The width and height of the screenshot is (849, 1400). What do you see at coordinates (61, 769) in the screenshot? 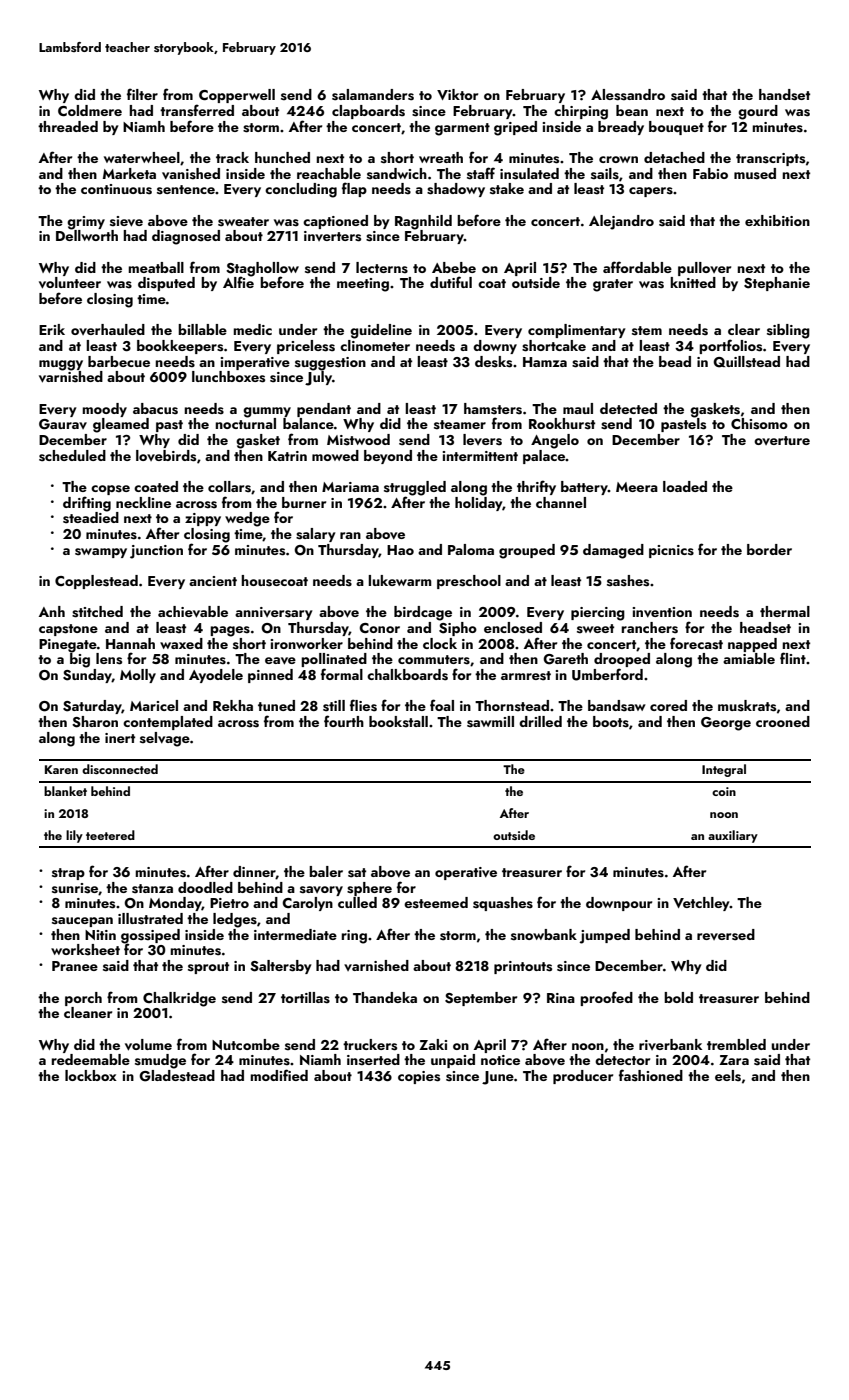
I see `Karen` at bounding box center [61, 769].
